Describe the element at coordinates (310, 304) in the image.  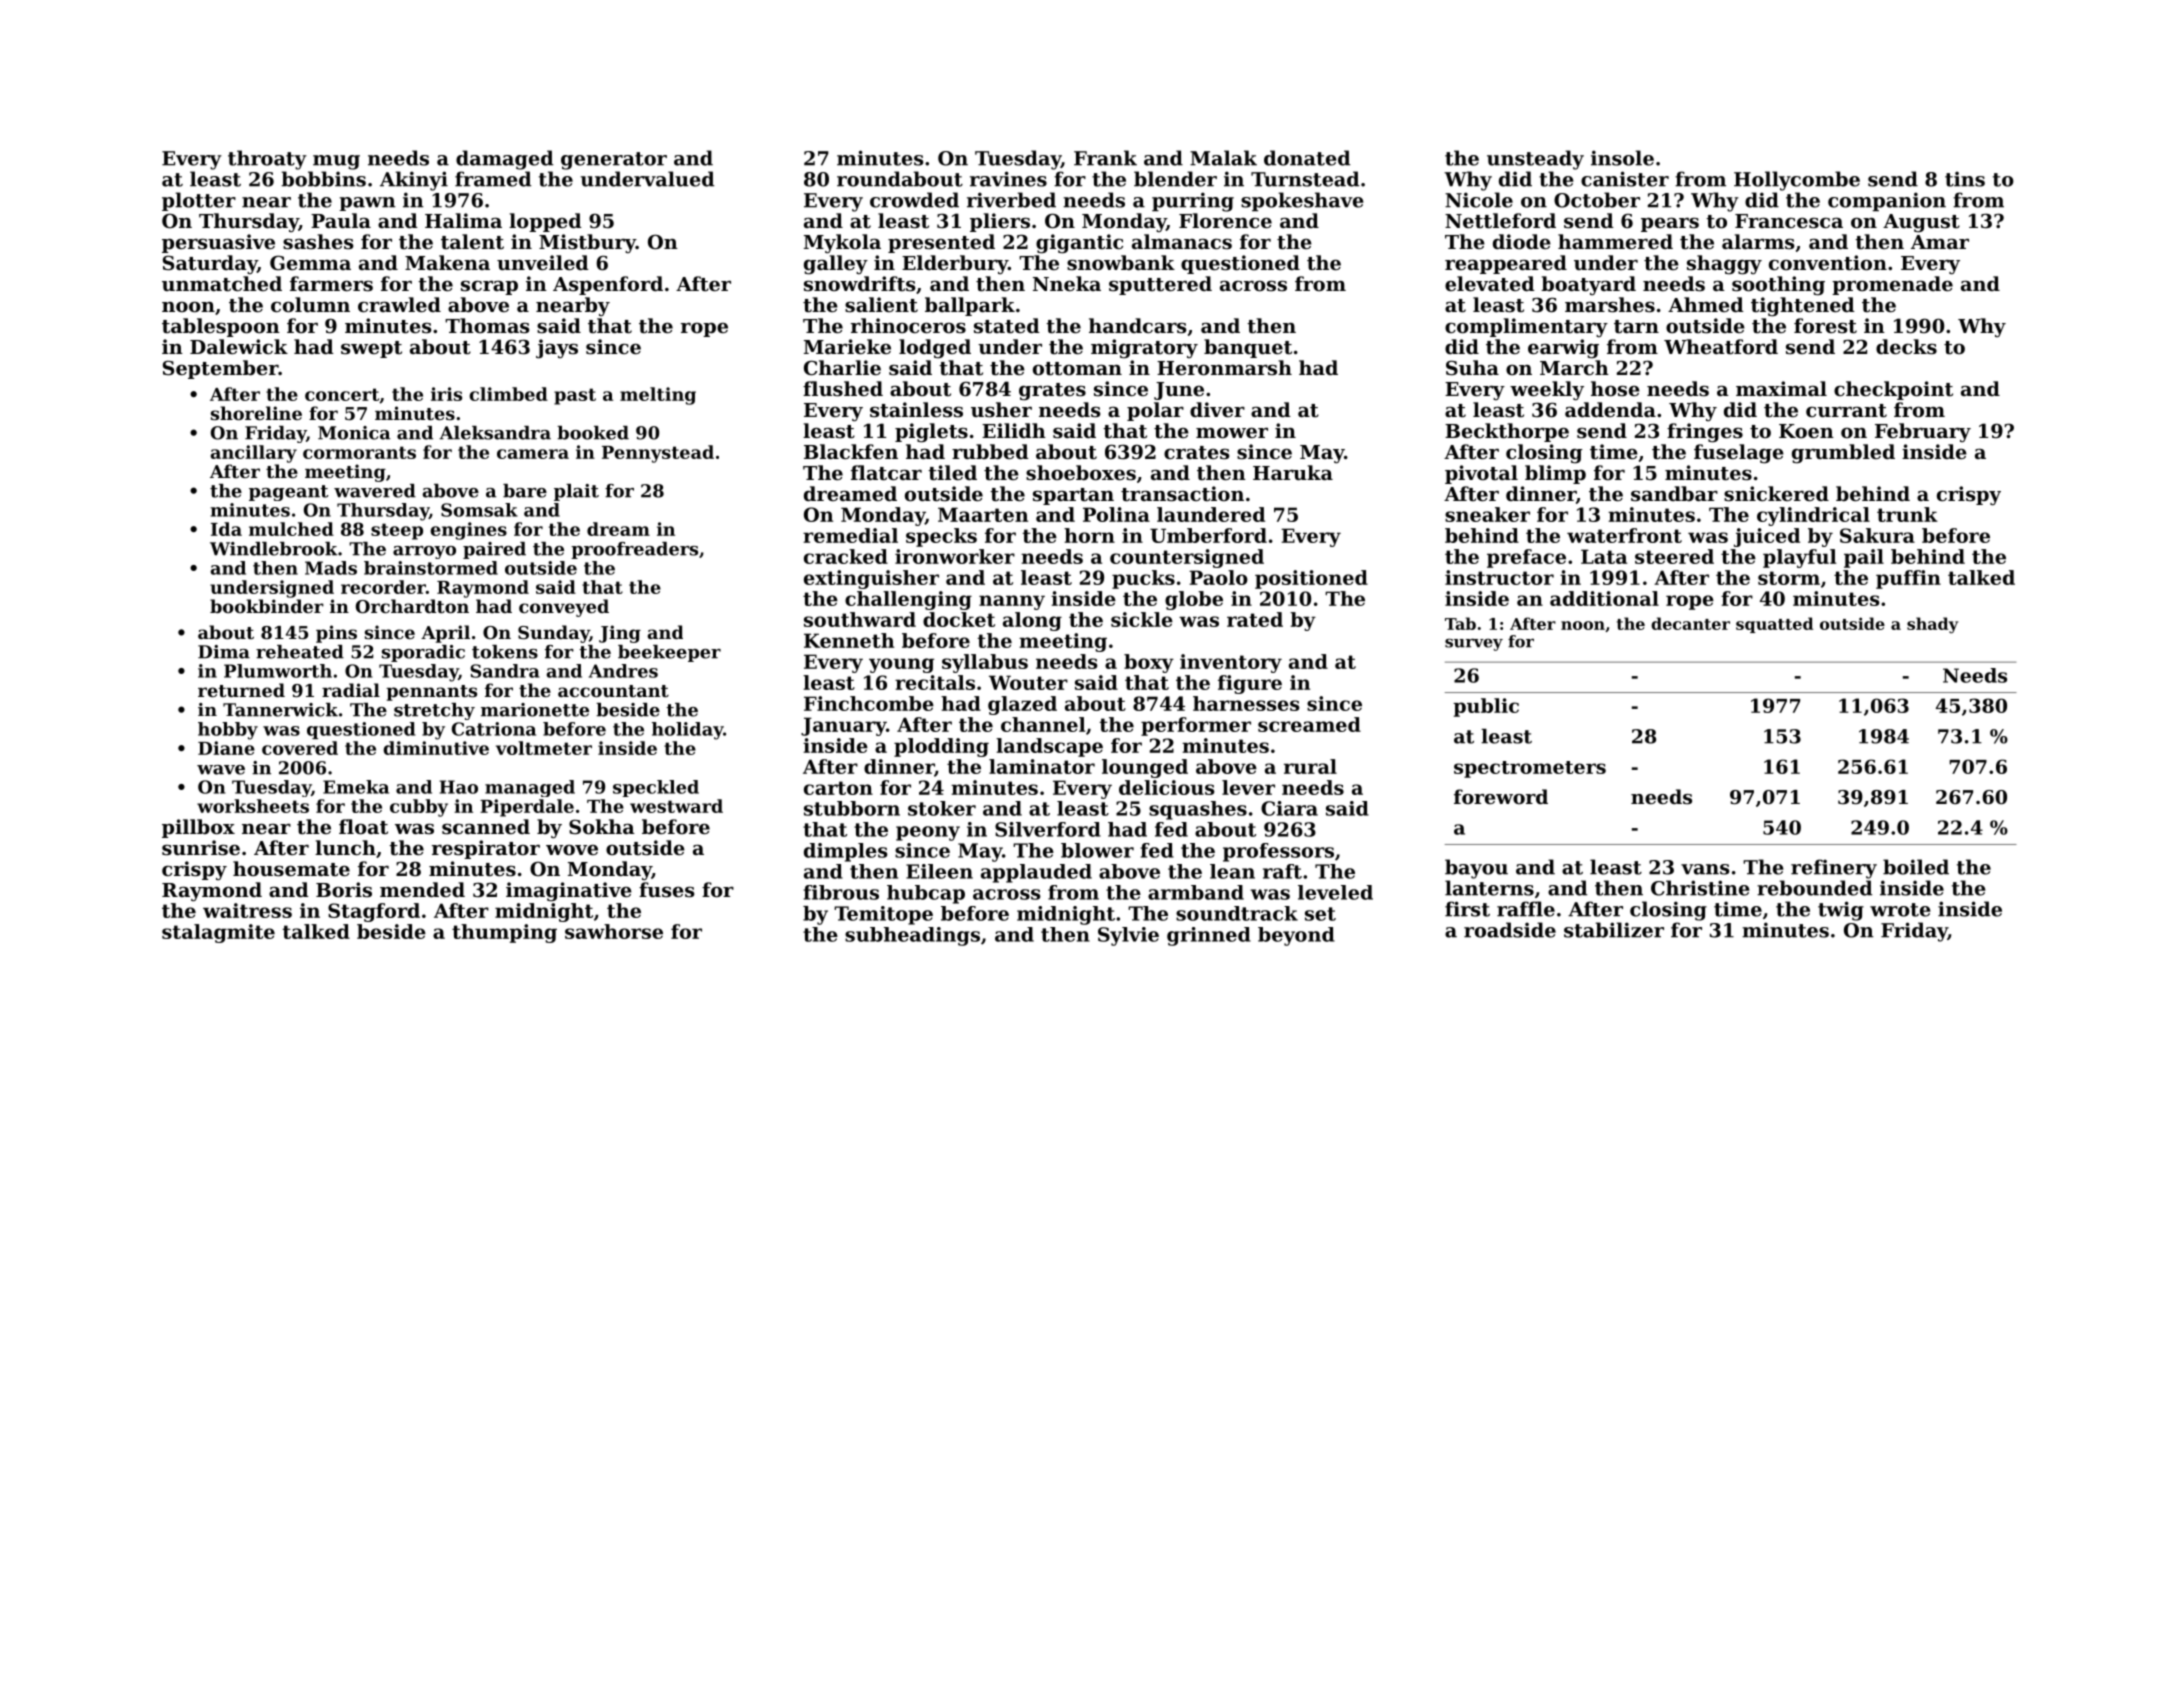
I see `column` at that location.
